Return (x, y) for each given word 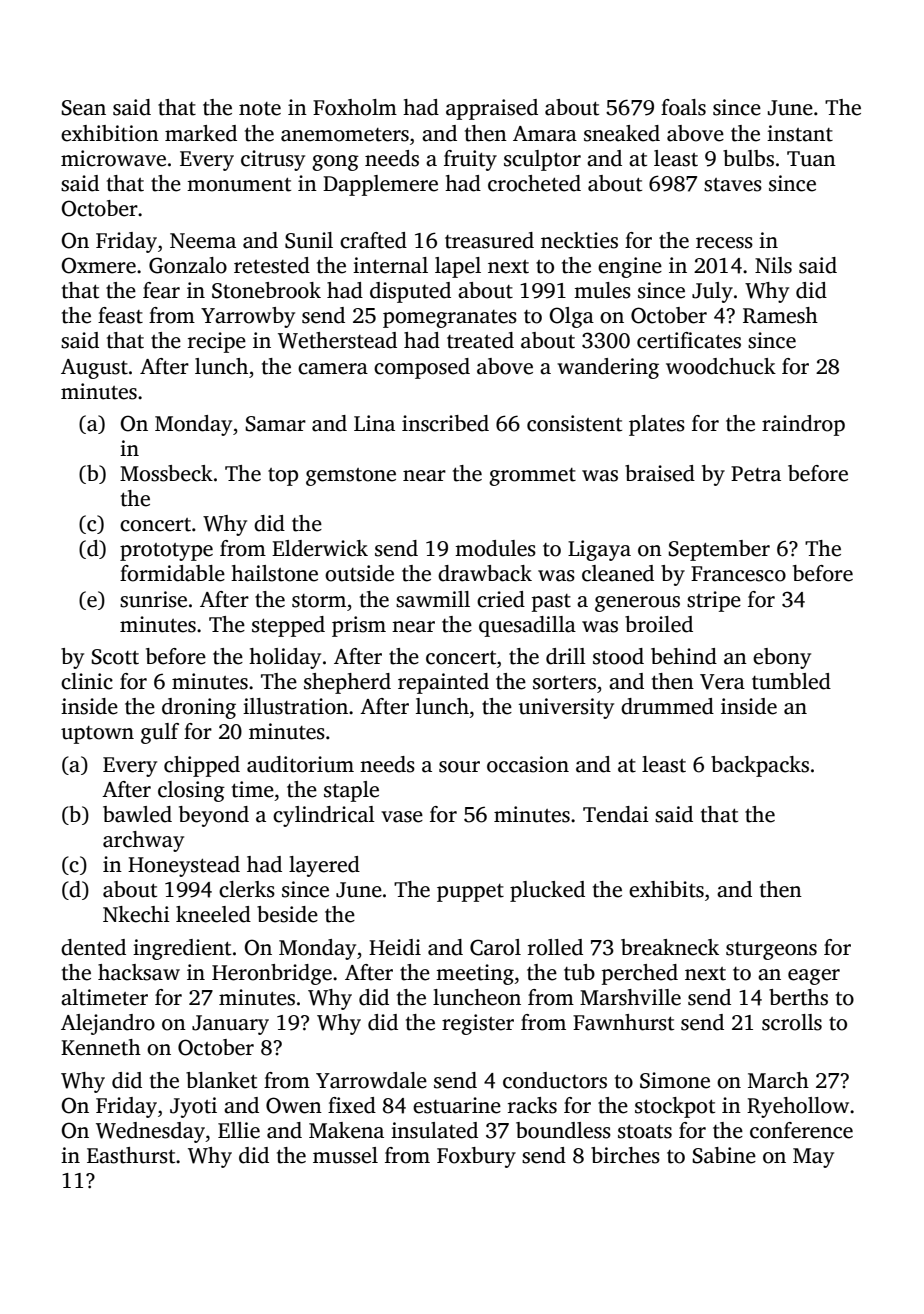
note (260, 109)
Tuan (811, 159)
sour (459, 767)
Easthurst (131, 1155)
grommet (532, 477)
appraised (492, 109)
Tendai (616, 814)
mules (602, 290)
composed (422, 368)
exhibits (666, 889)
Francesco (738, 574)
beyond (214, 816)
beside (287, 914)
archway (143, 841)
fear (161, 290)
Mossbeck (166, 473)
